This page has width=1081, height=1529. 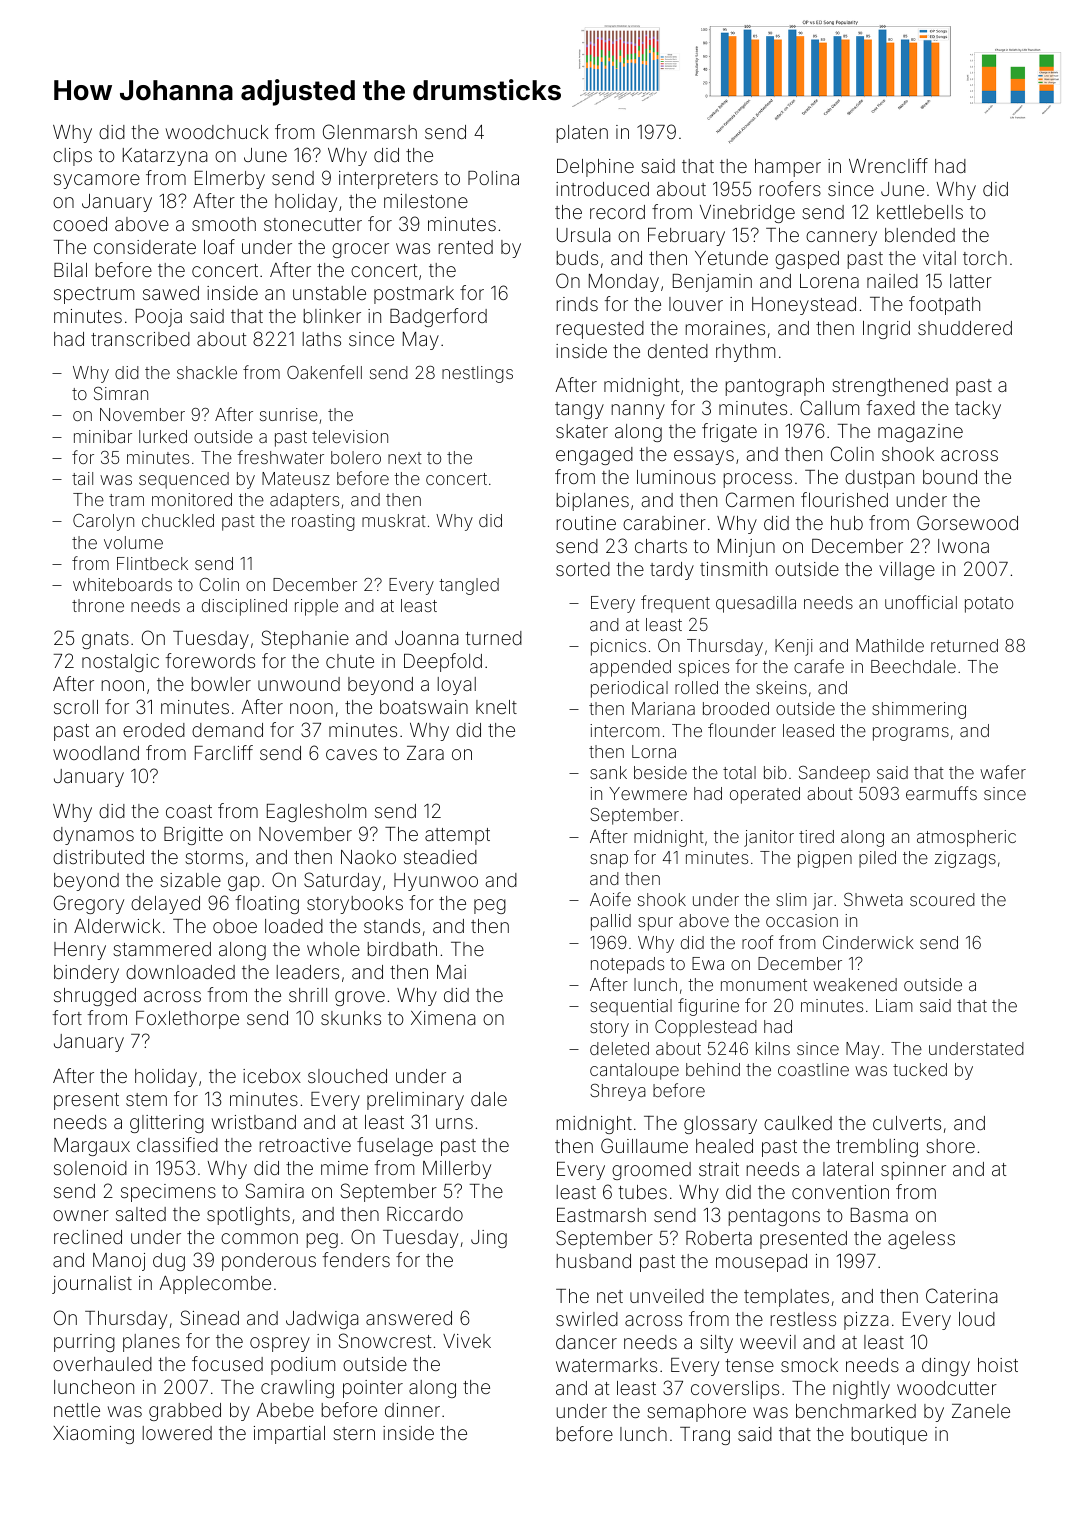 I want to click on shackle, so click(x=207, y=372).
